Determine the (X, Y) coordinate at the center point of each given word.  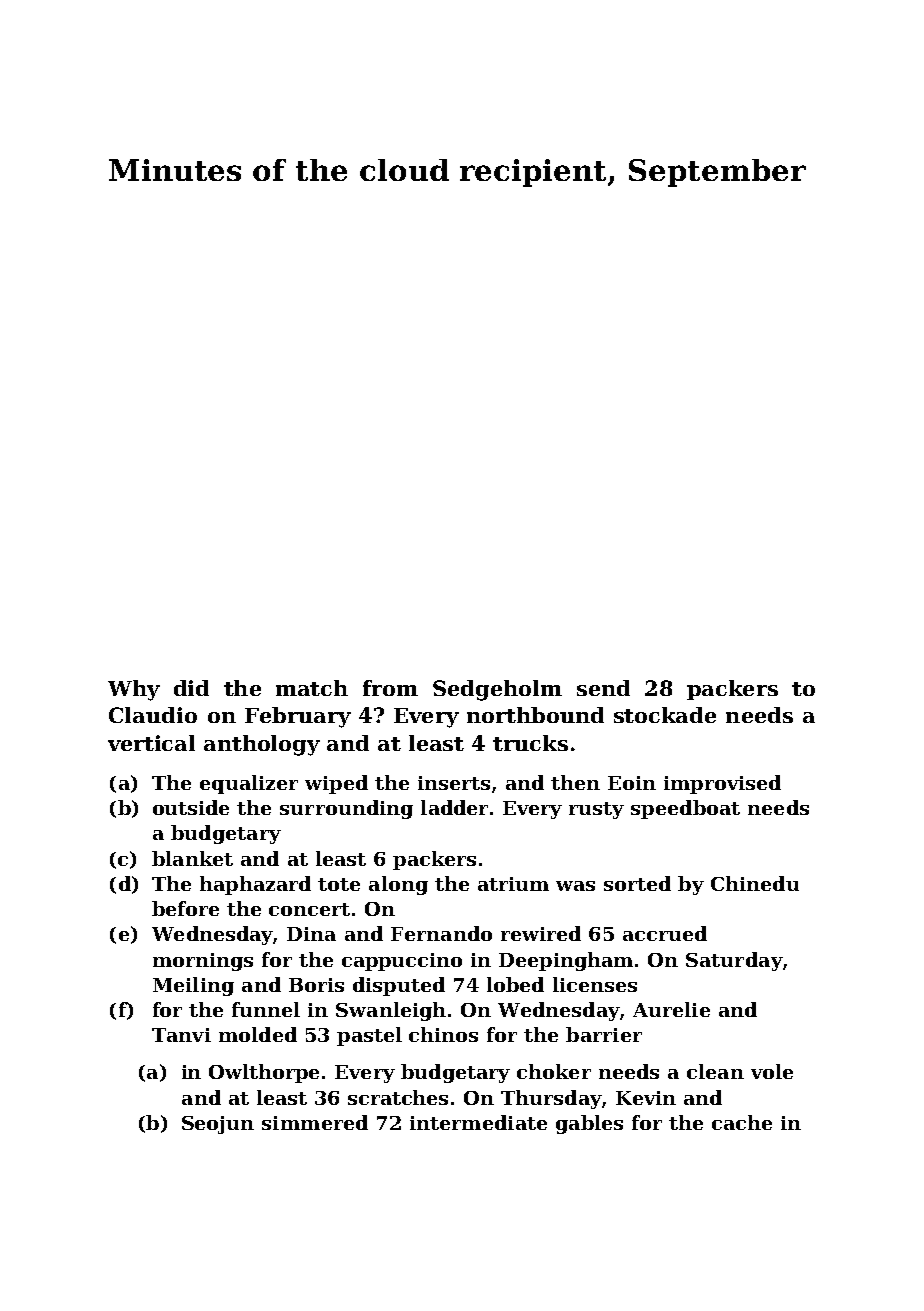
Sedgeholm (497, 690)
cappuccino (402, 962)
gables (589, 1124)
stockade (665, 715)
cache (742, 1122)
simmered (315, 1122)
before (185, 908)
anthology (262, 745)
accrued (665, 933)
